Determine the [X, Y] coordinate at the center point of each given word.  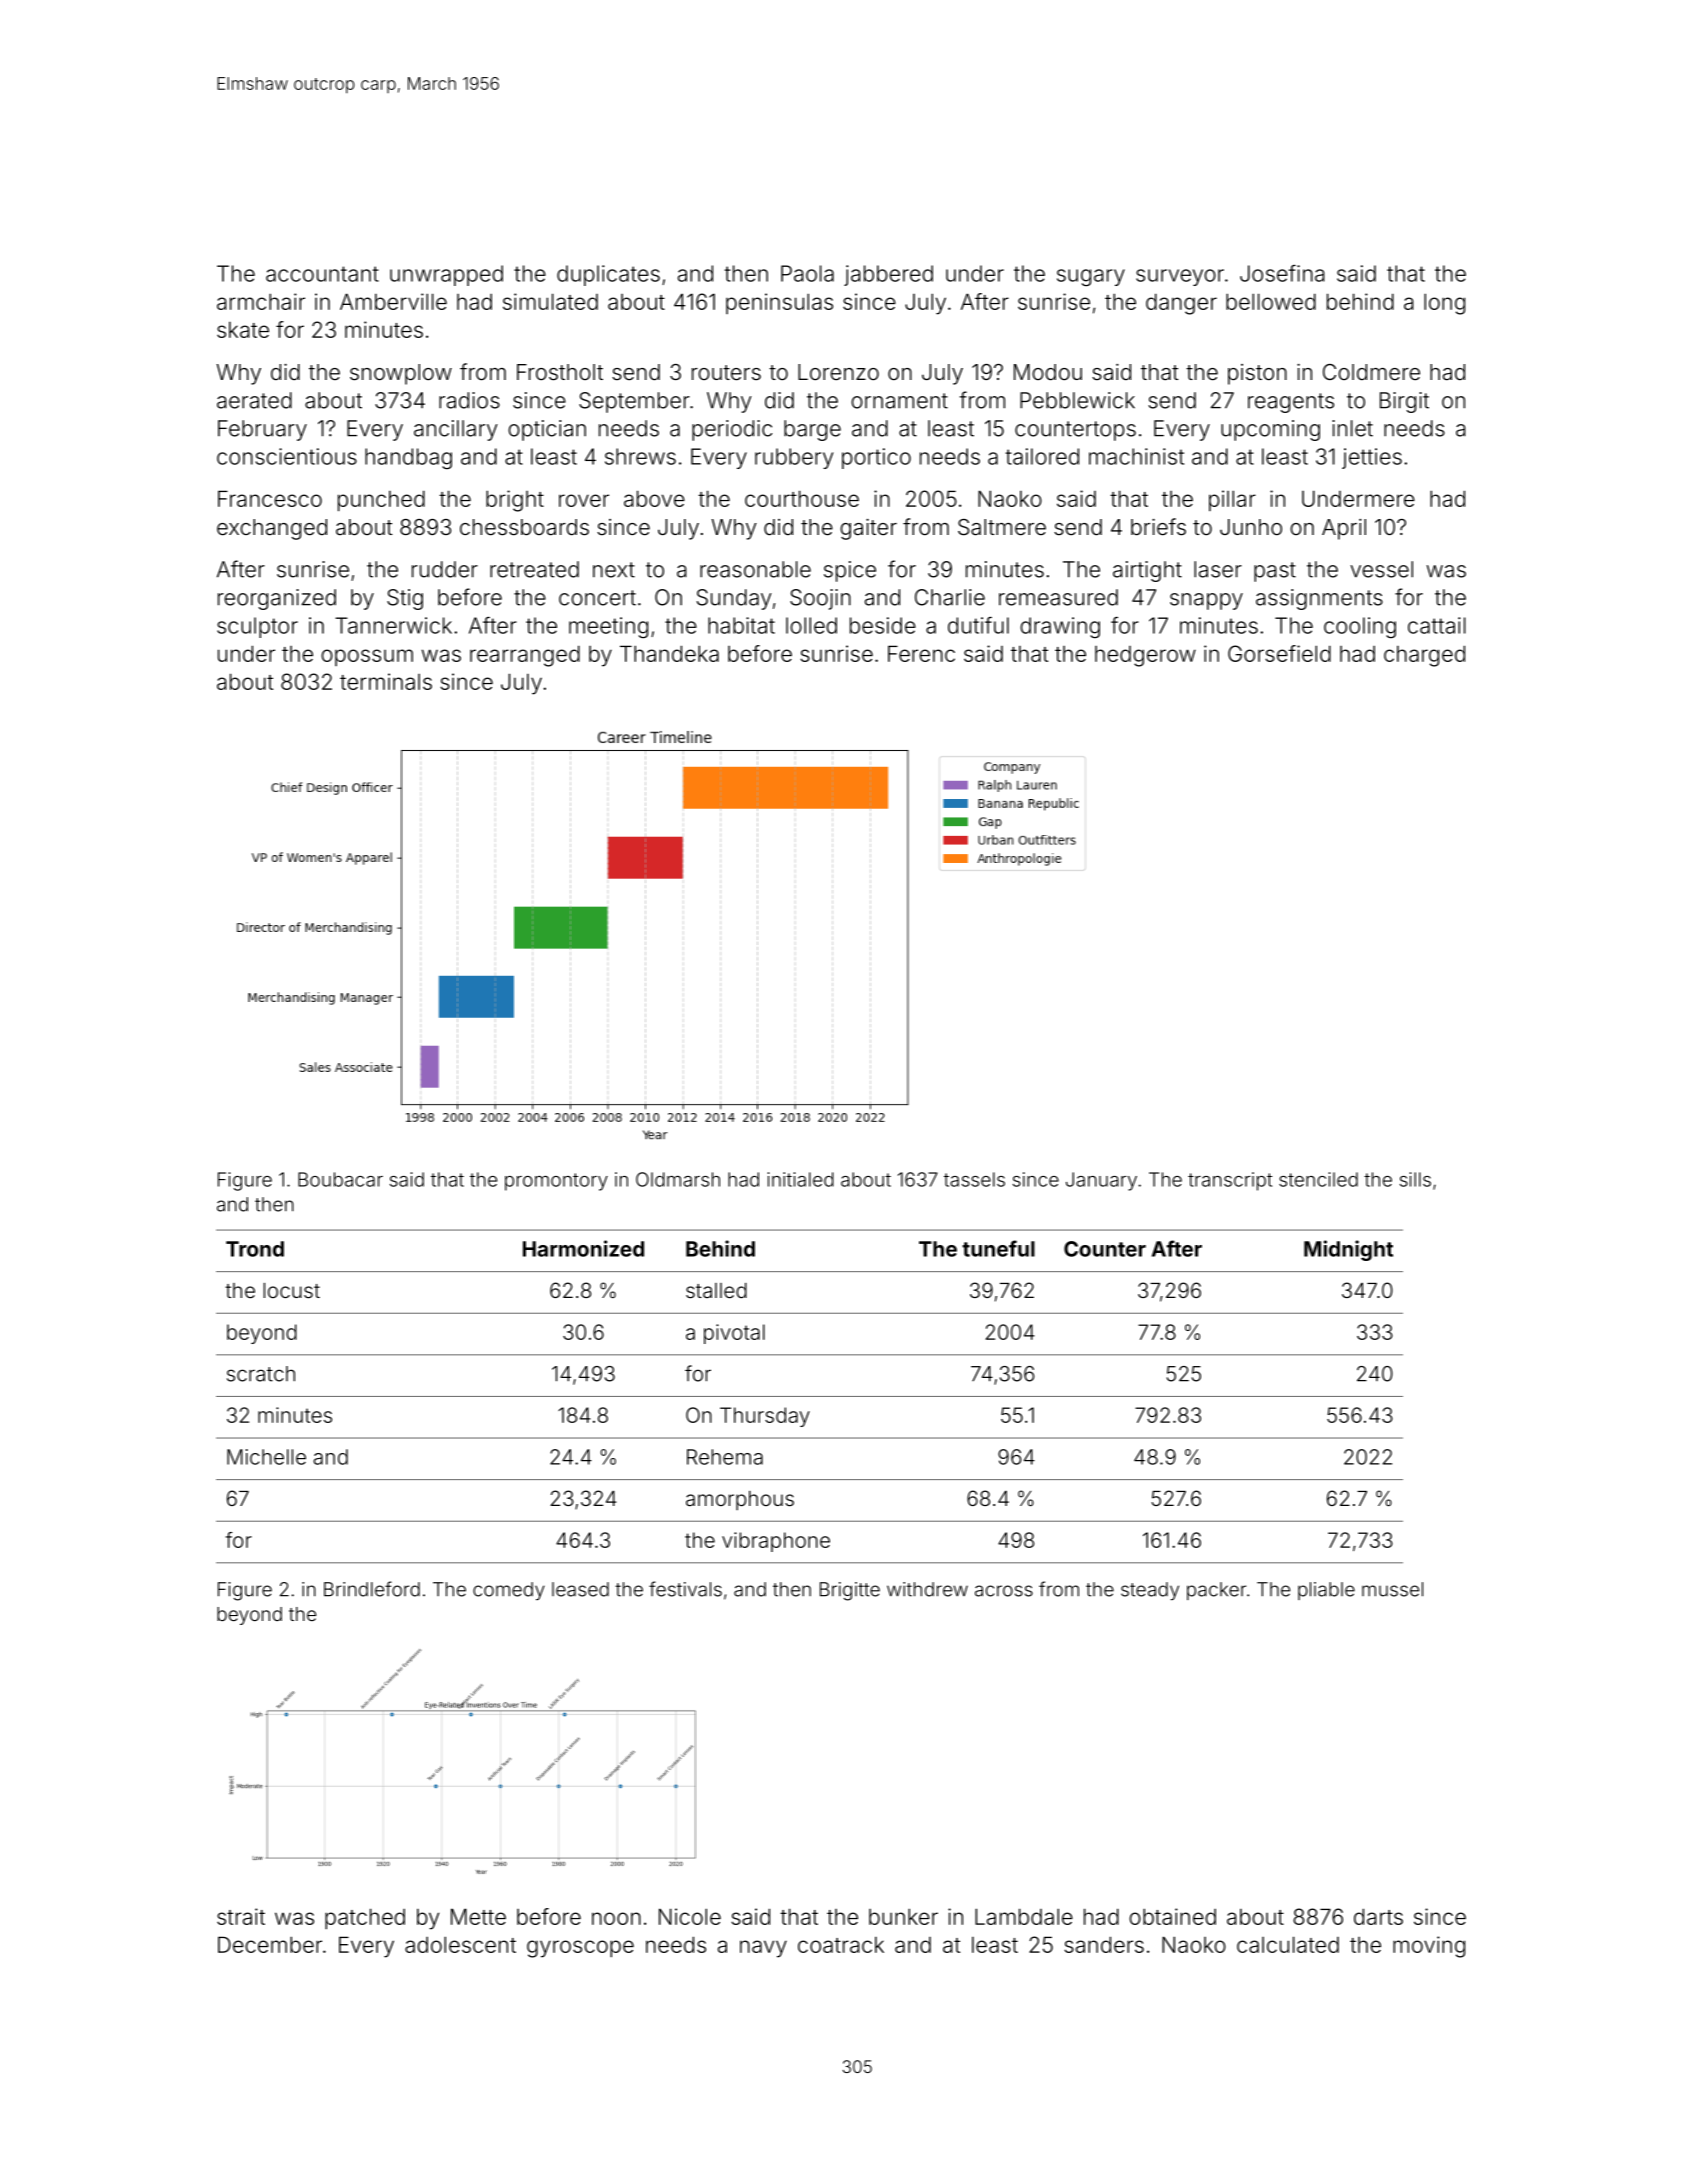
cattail [1437, 625]
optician [547, 430]
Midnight [1348, 1250]
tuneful [998, 1248]
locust [291, 1290]
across [1004, 1591]
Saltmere [1002, 527]
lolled [811, 625]
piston [1257, 374]
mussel [1392, 1589]
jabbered [888, 275]
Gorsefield [1279, 653]
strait [241, 1916]
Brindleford [372, 1589]
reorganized [277, 599]
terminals [386, 681]
